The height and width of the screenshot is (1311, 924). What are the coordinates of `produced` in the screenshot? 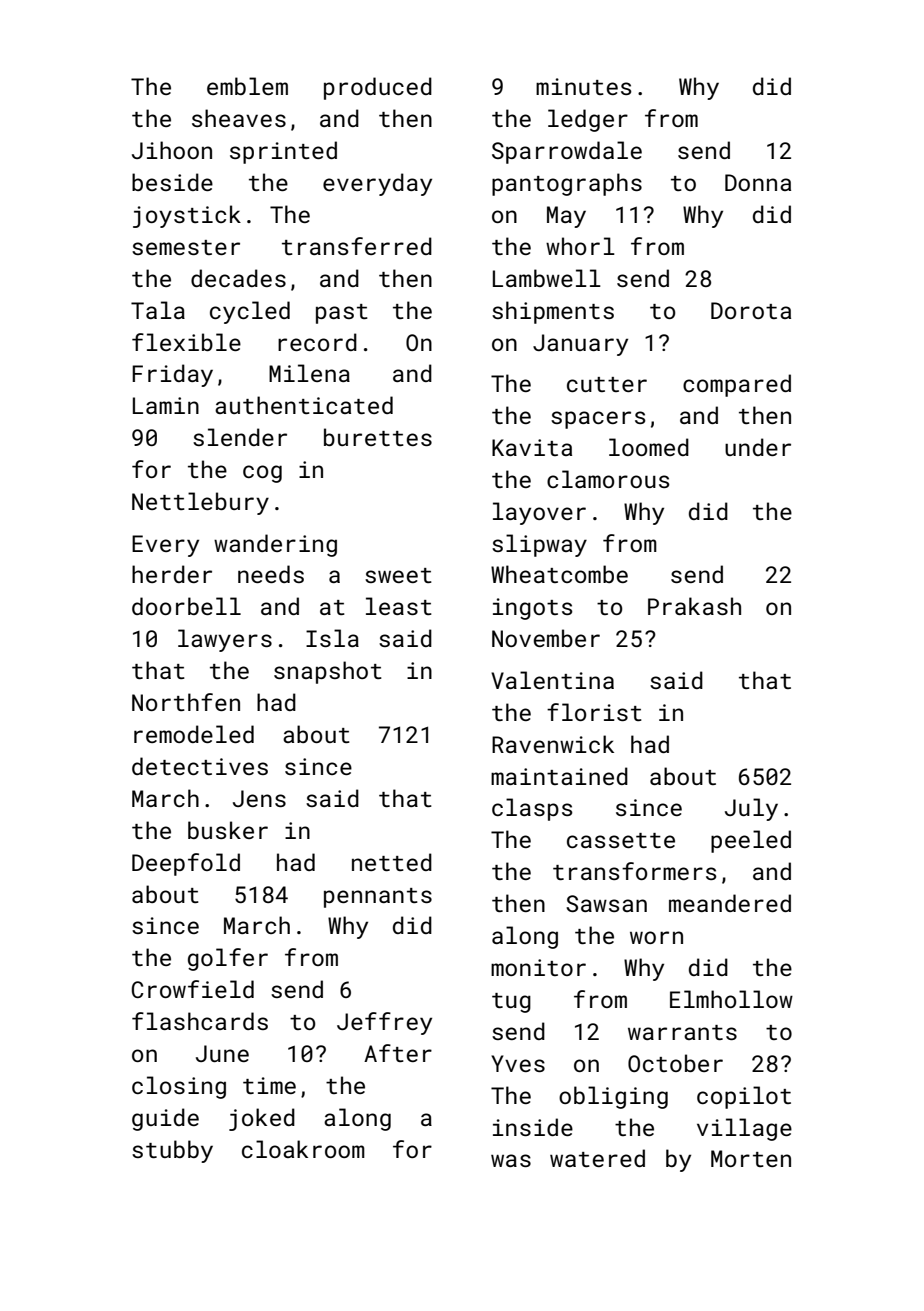 It's located at (378, 88).
